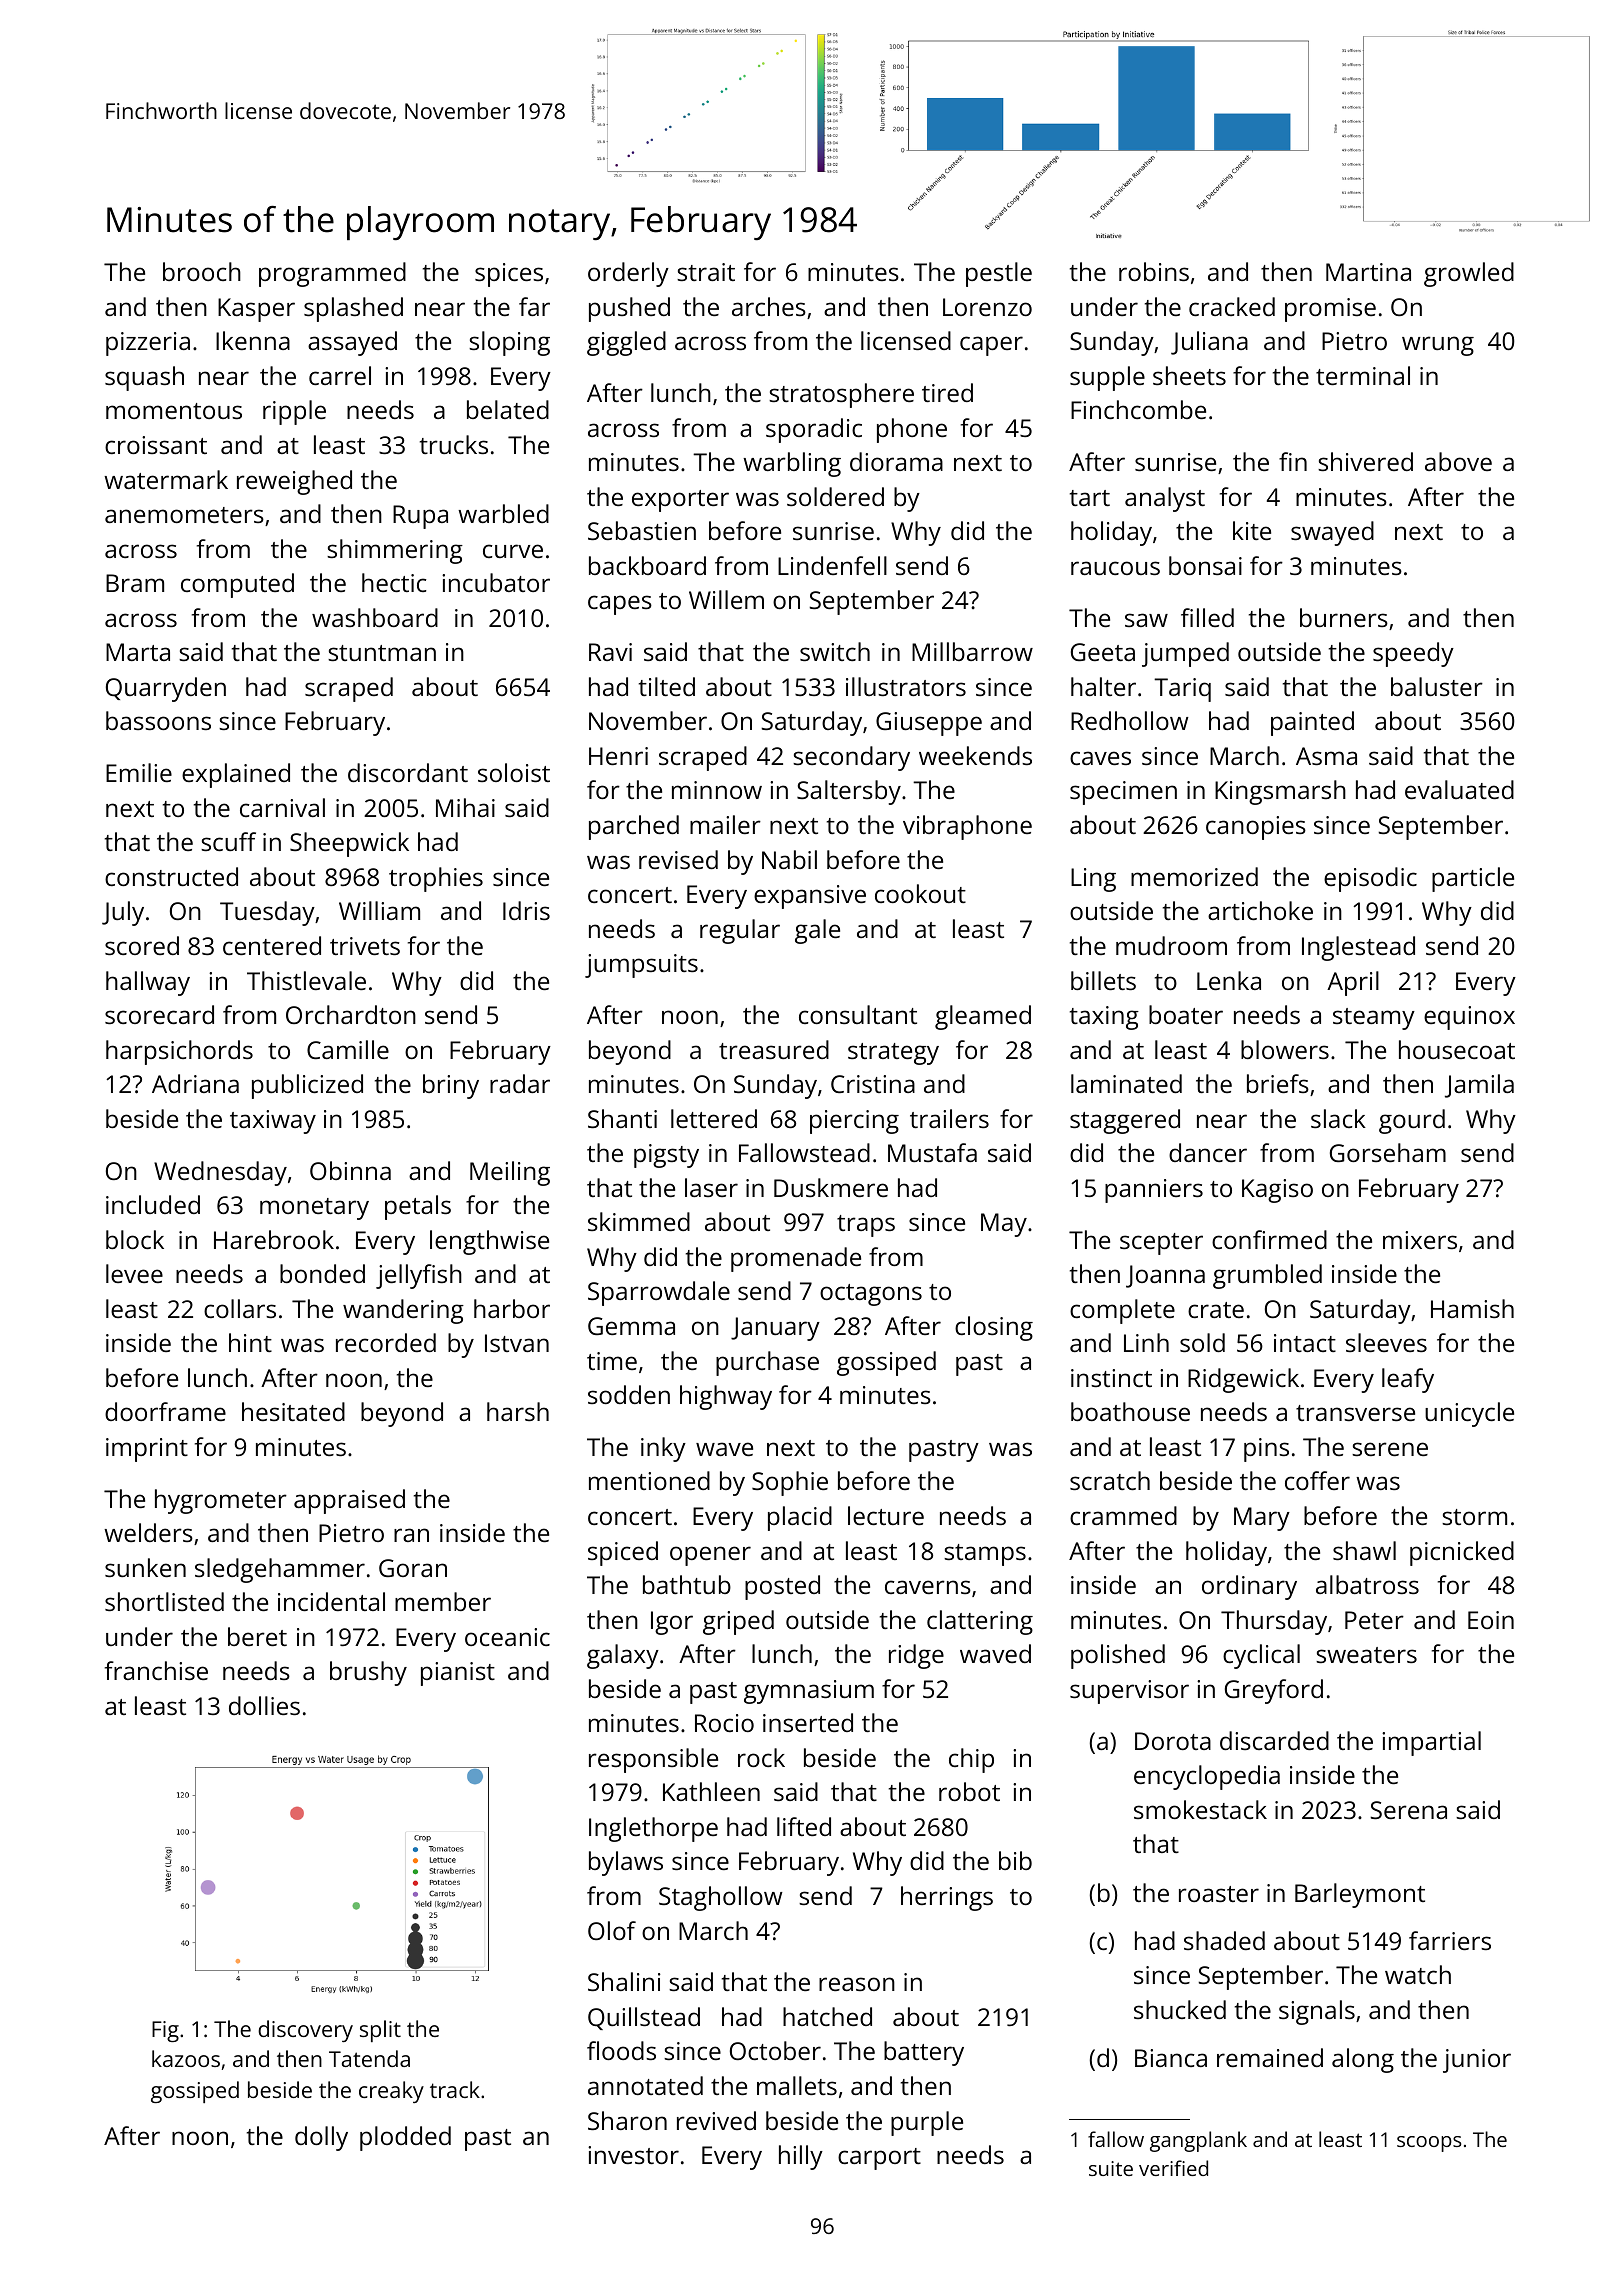 Image resolution: width=1620 pixels, height=2292 pixels. What do you see at coordinates (725, 824) in the screenshot?
I see `mailer` at bounding box center [725, 824].
